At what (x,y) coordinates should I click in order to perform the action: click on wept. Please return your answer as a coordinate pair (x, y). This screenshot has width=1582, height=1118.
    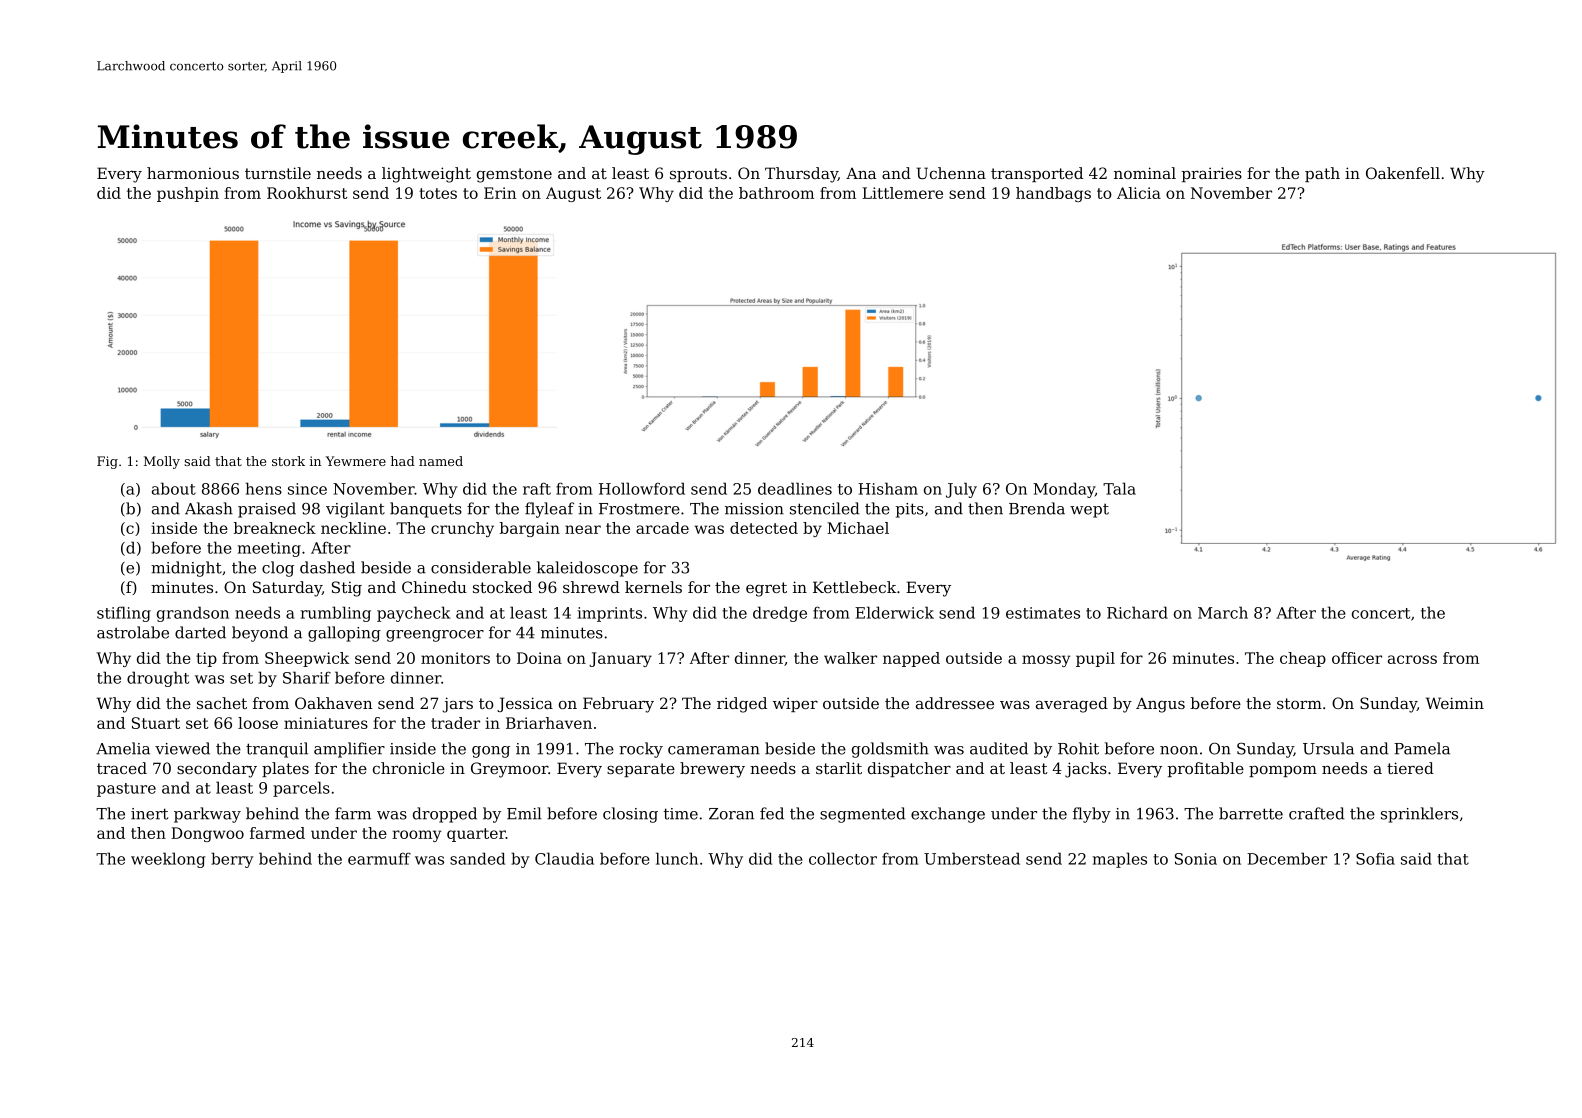
    Looking at the image, I should click on (1089, 511).
